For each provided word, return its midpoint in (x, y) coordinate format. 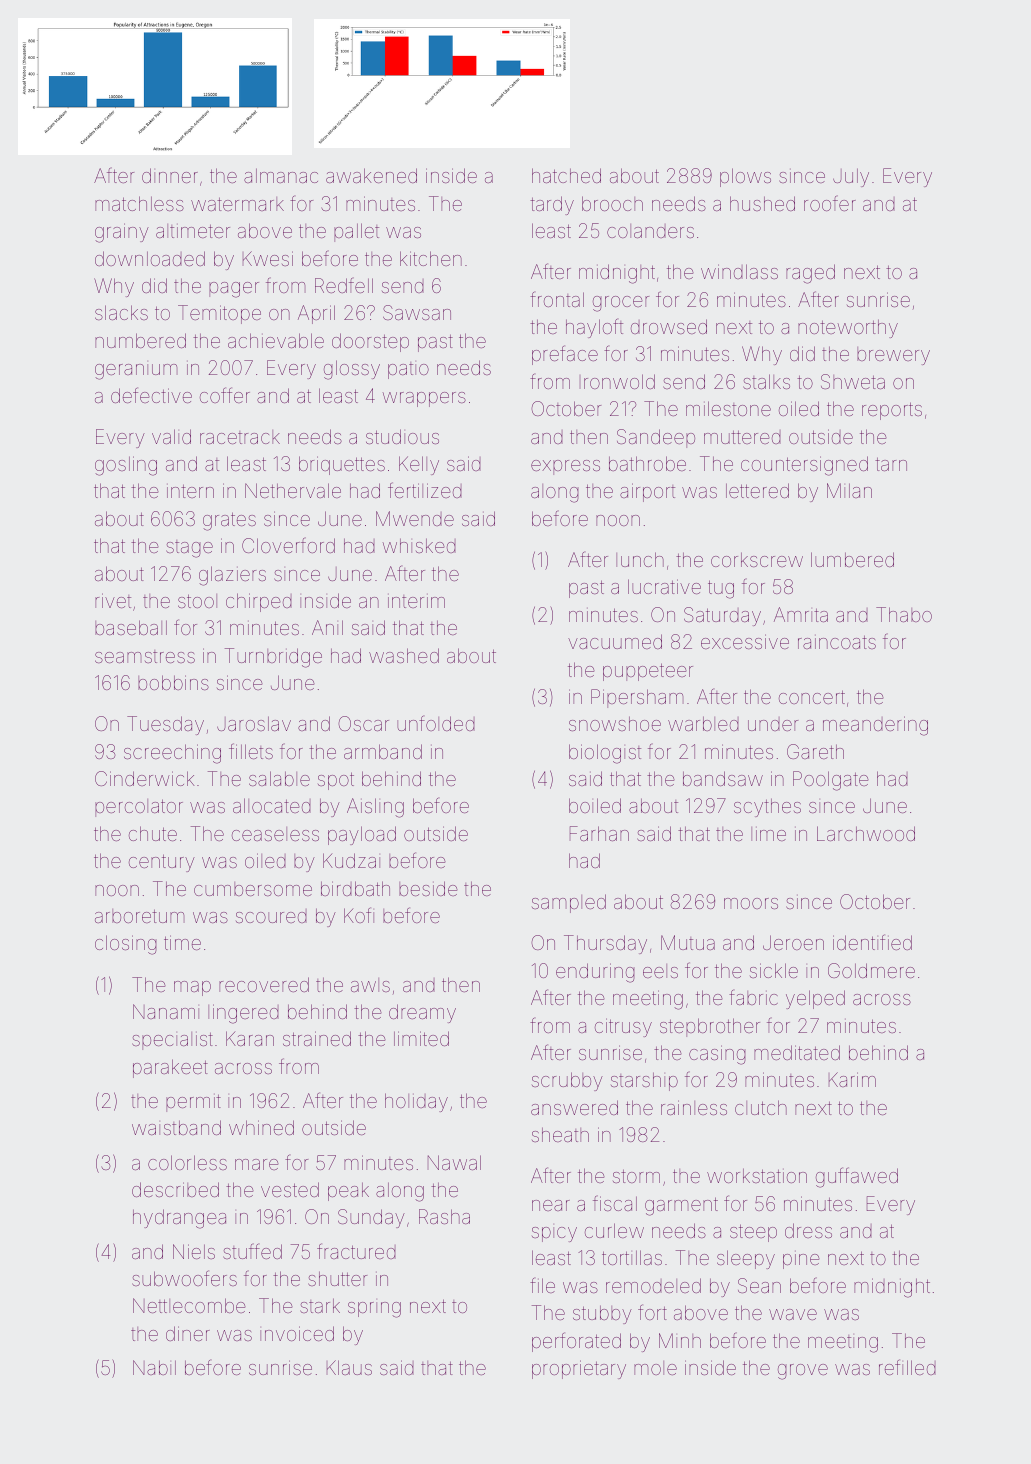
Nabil (154, 1367)
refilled (907, 1367)
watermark (237, 204)
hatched (566, 175)
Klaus (349, 1367)
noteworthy (848, 328)
